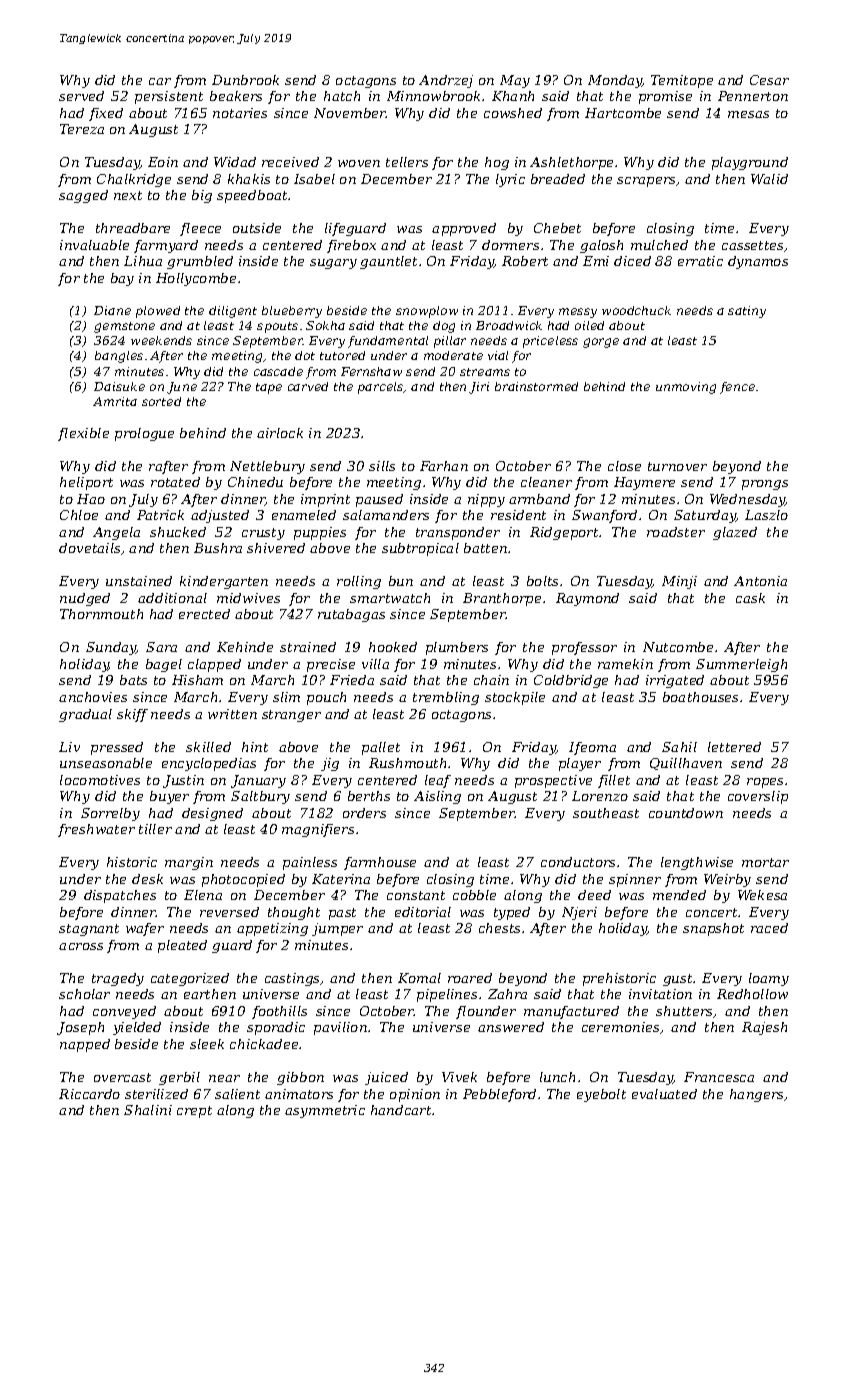  What do you see at coordinates (636, 310) in the document?
I see `woodchuck` at bounding box center [636, 310].
